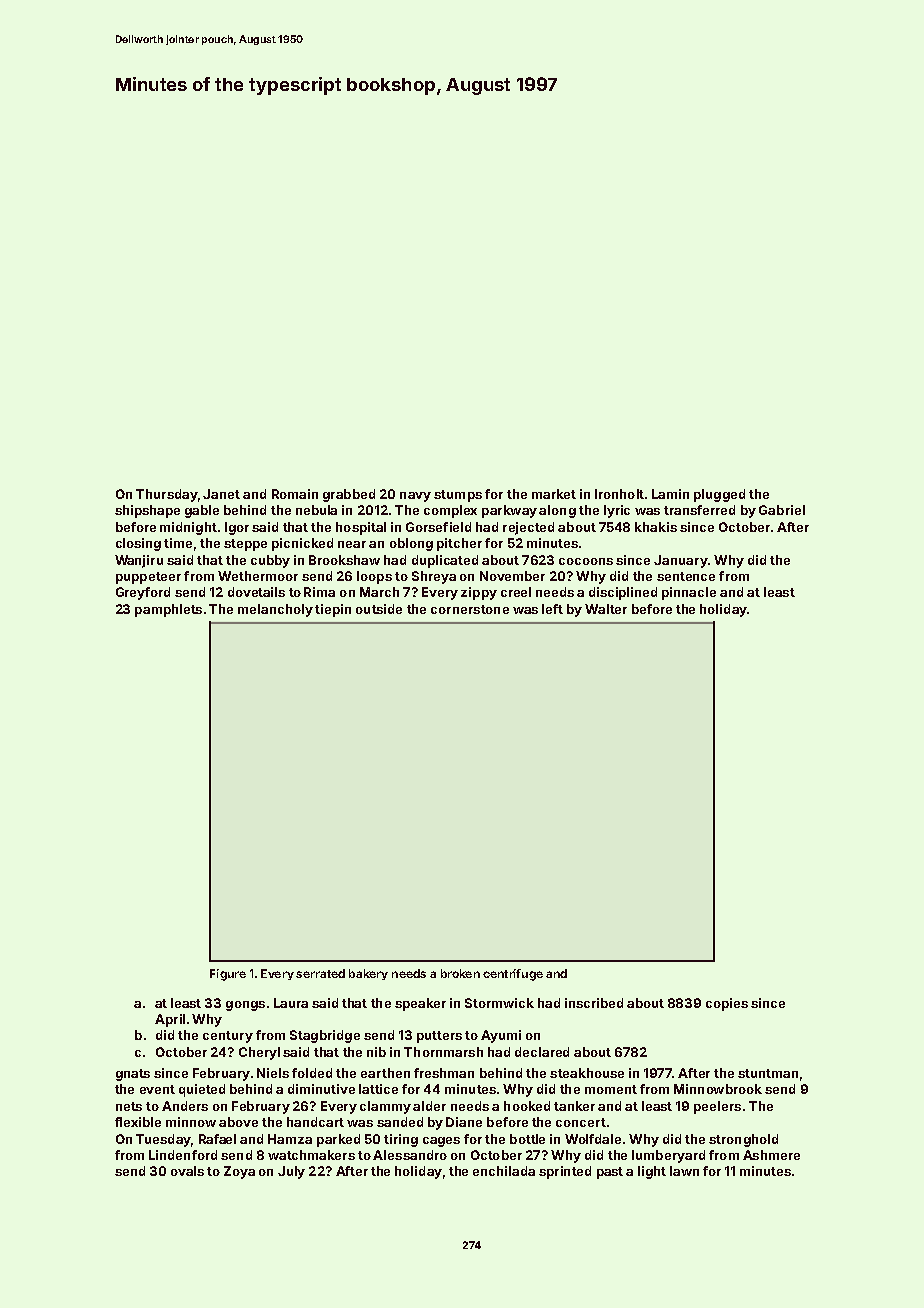 This screenshot has height=1308, width=924. Describe the element at coordinates (594, 1003) in the screenshot. I see `inscribed` at that location.
